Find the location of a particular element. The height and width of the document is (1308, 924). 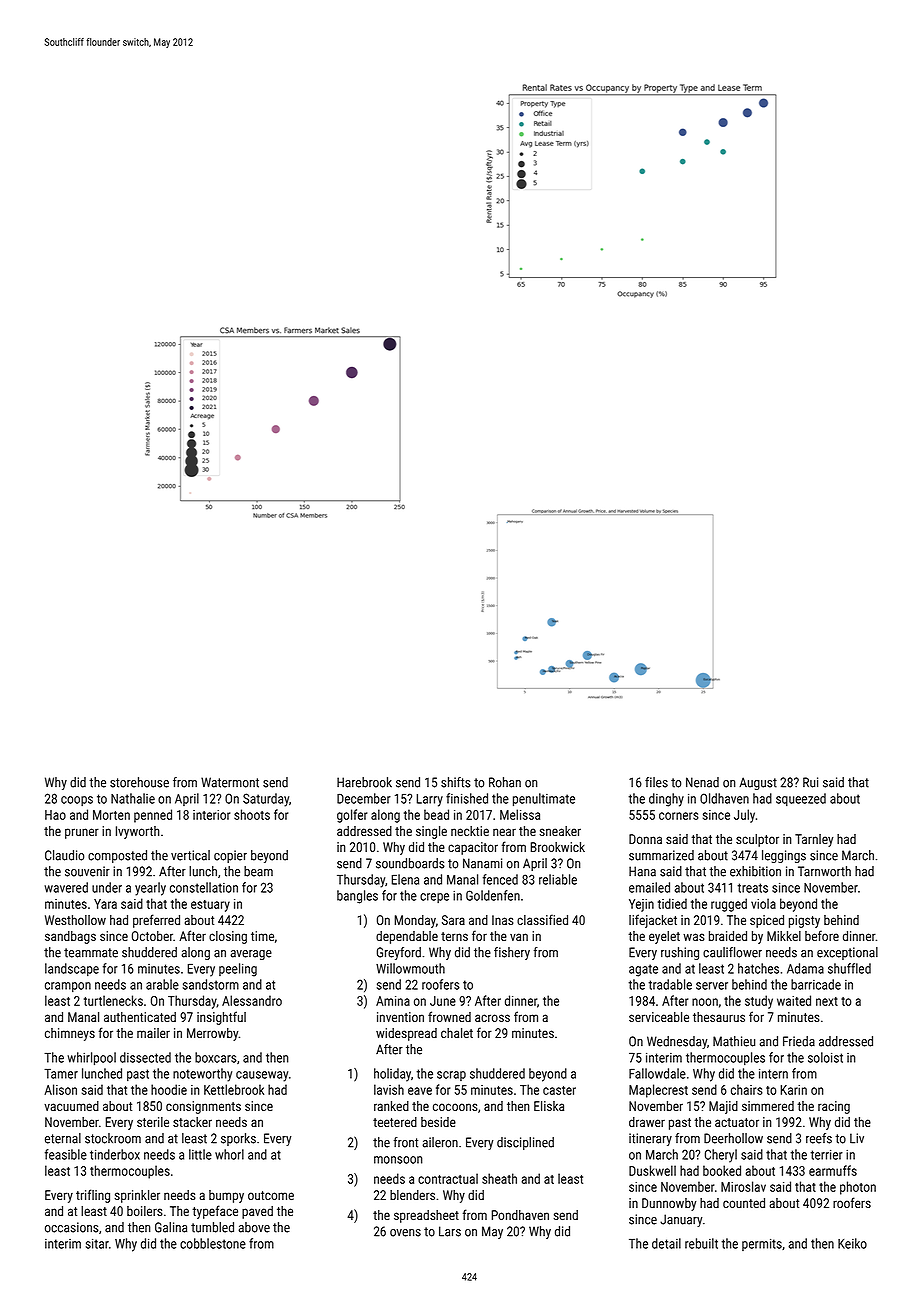

Amina is located at coordinates (393, 1001).
